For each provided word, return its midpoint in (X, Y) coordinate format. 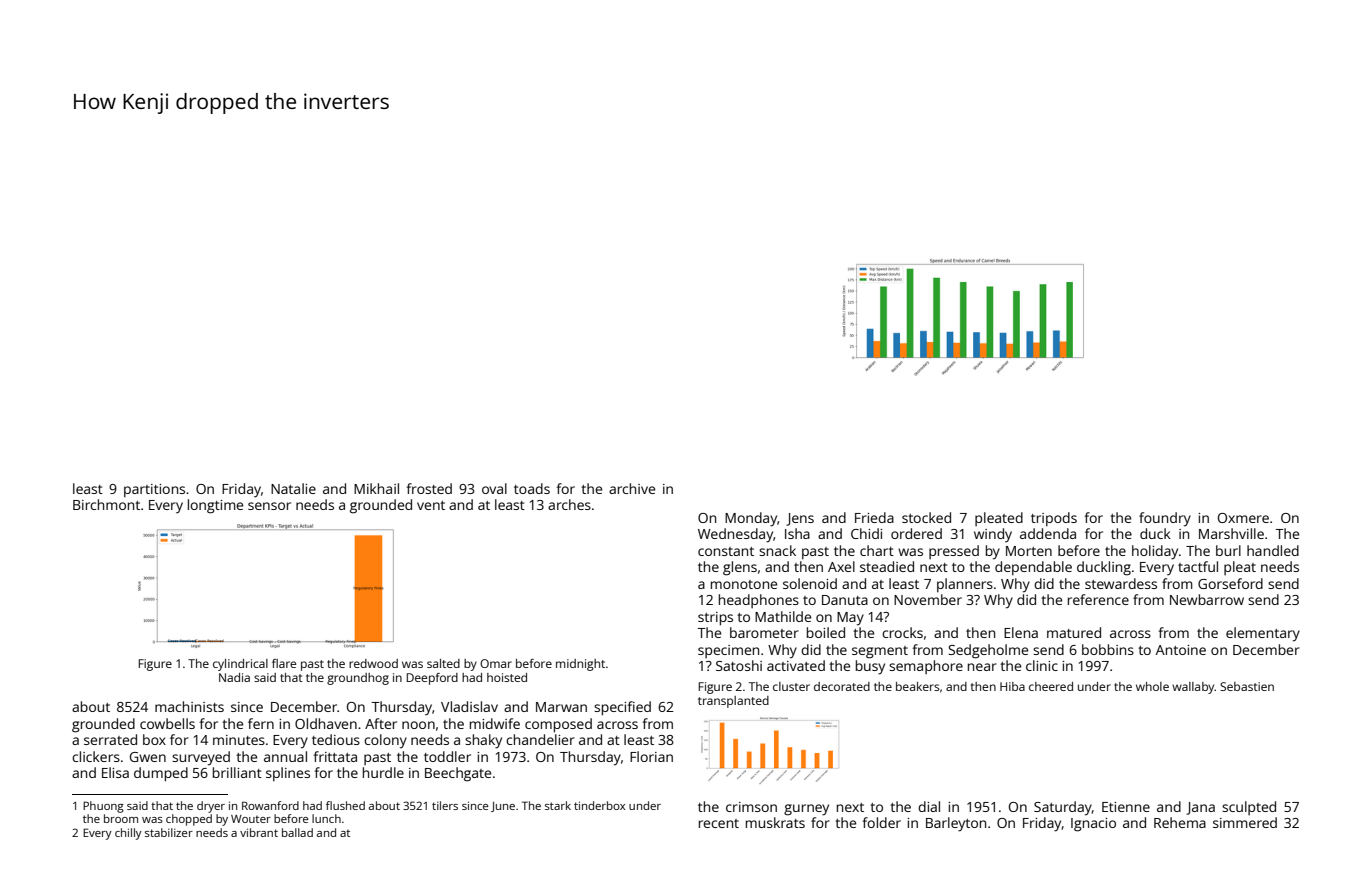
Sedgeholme (988, 651)
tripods (1054, 519)
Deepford (432, 679)
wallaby (1193, 688)
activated (796, 665)
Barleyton (956, 824)
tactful (1198, 566)
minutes (239, 740)
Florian (651, 756)
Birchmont (106, 504)
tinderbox (599, 805)
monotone (744, 584)
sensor (269, 506)
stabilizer (169, 832)
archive (632, 488)
